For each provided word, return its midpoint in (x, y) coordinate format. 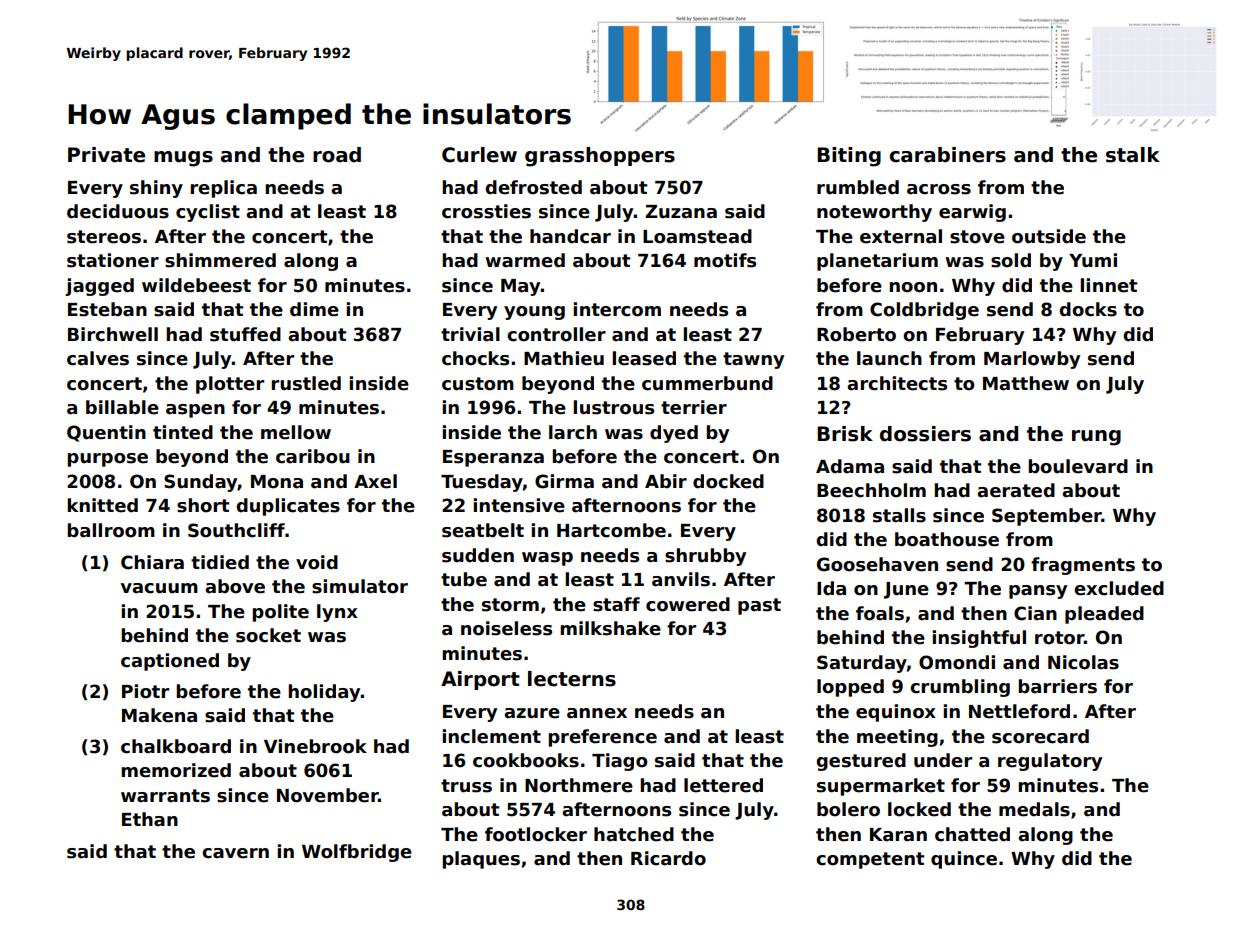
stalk (1133, 155)
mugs (183, 159)
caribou (313, 456)
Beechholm (871, 490)
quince (964, 860)
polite (280, 613)
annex (597, 713)
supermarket (881, 787)
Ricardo (668, 858)
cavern (235, 853)
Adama (850, 466)
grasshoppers (600, 157)
